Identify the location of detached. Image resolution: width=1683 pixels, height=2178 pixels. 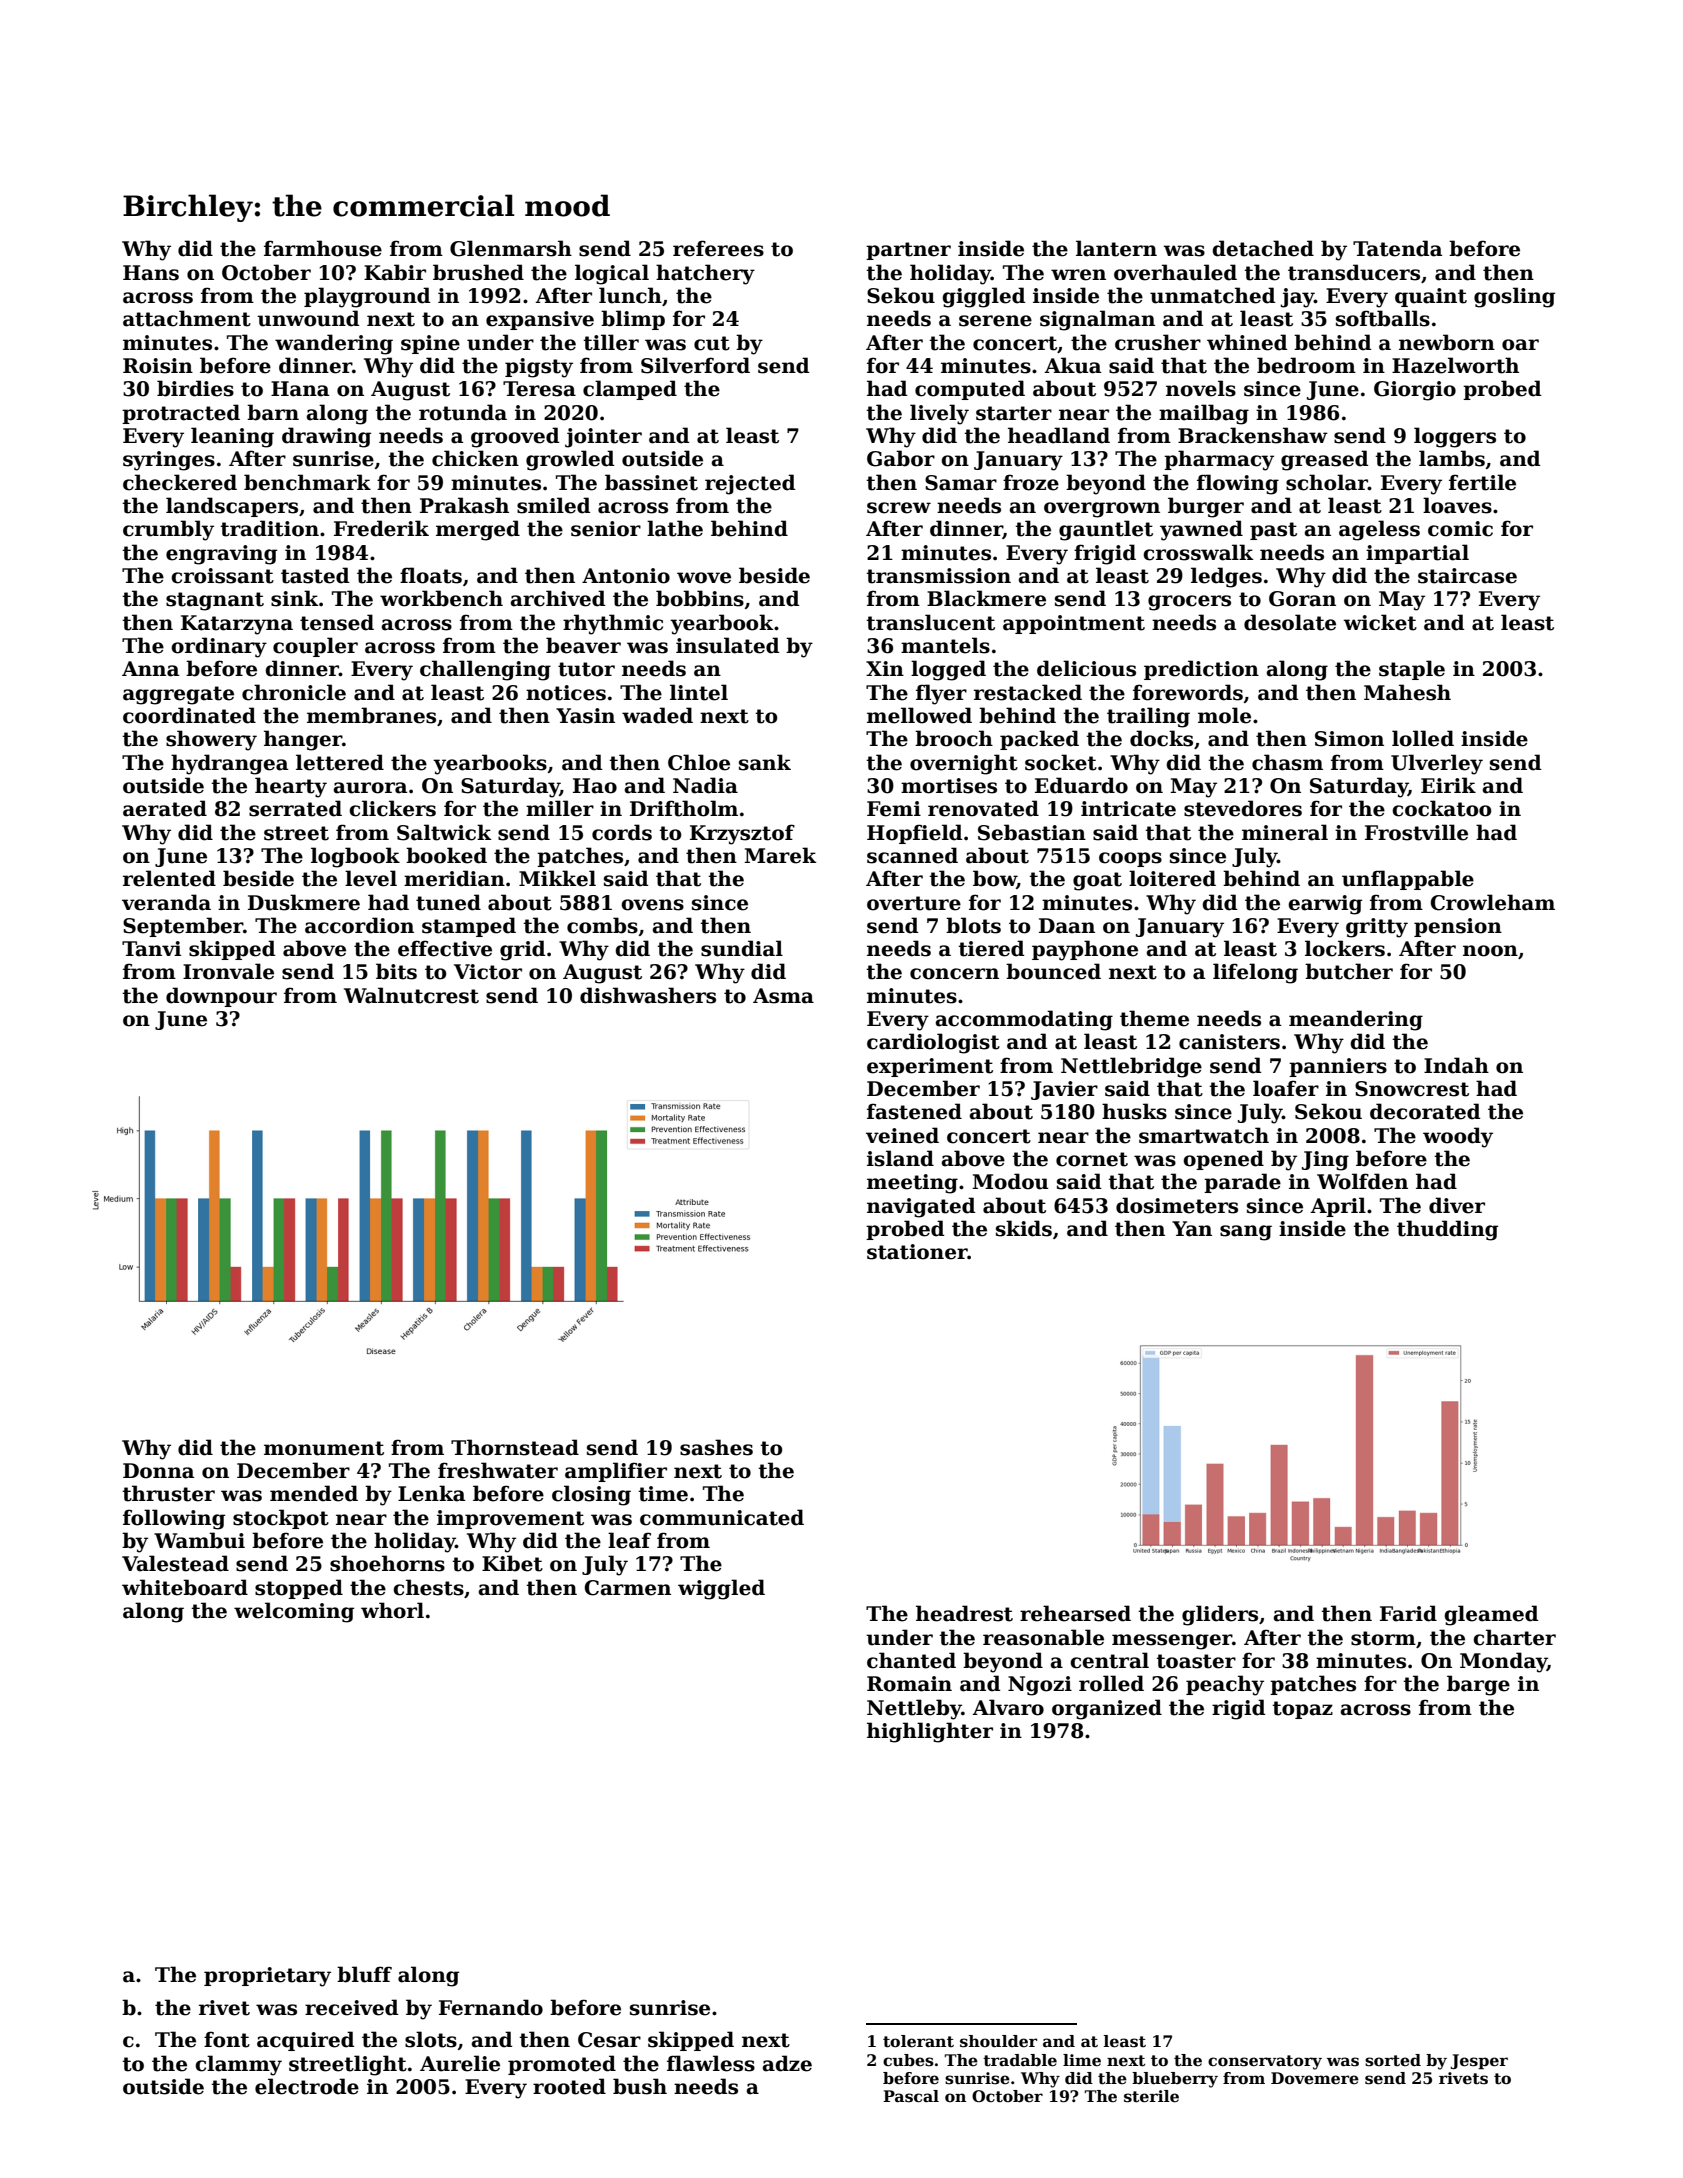
(1263, 248).
